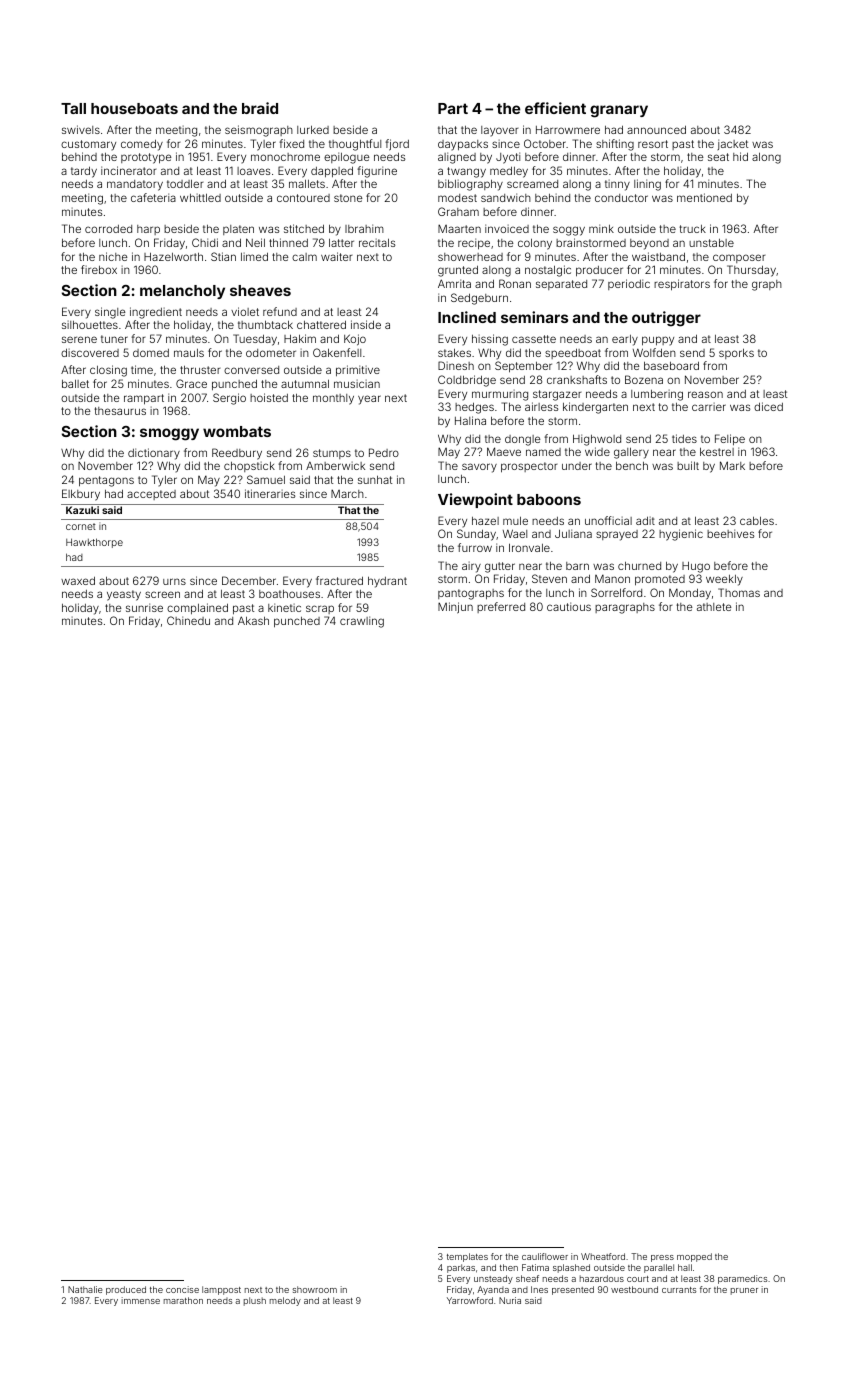 The image size is (849, 1400). Describe the element at coordinates (144, 607) in the image. I see `sunrise` at that location.
